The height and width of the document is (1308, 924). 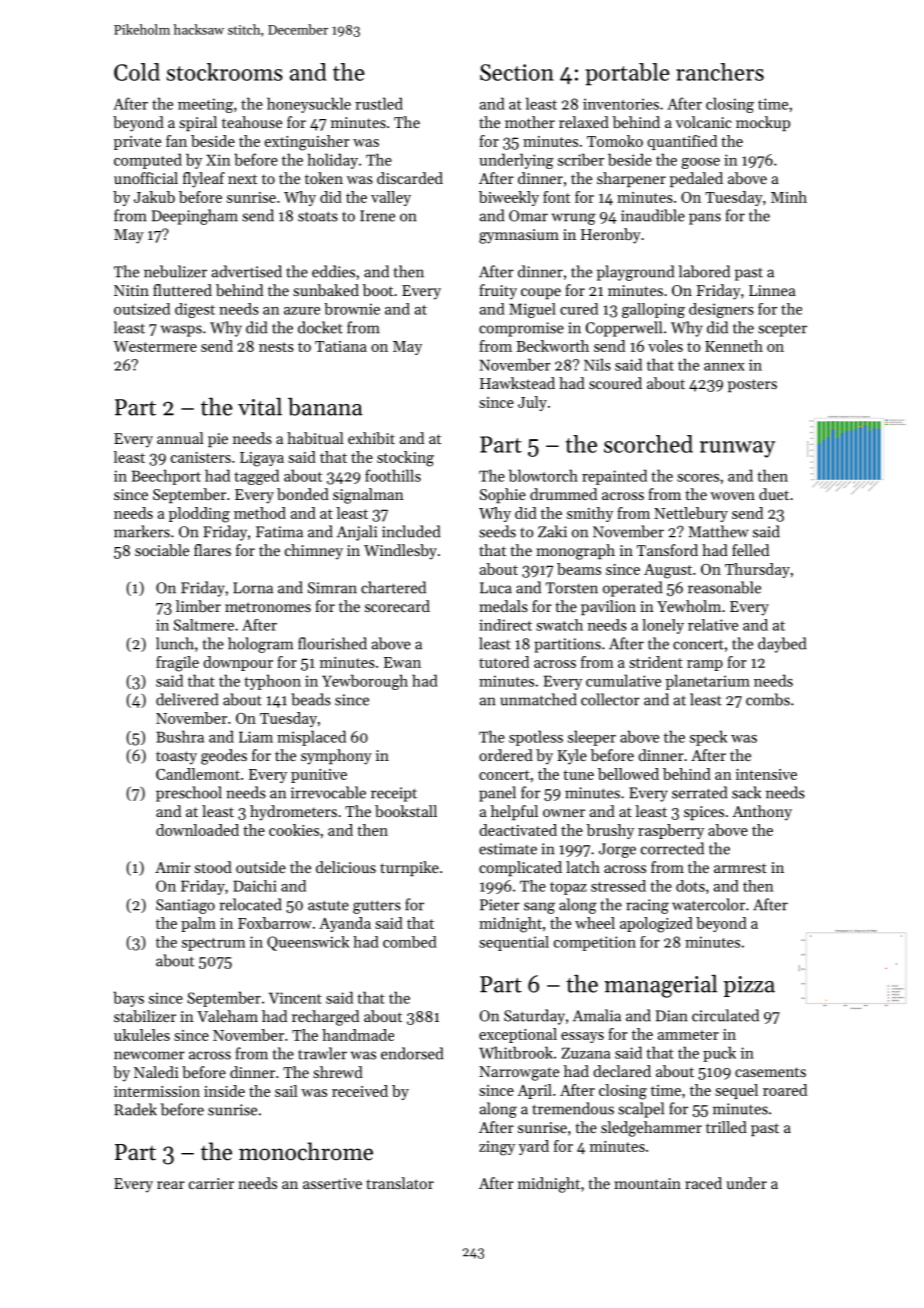 I want to click on extinguisher, so click(x=307, y=143).
